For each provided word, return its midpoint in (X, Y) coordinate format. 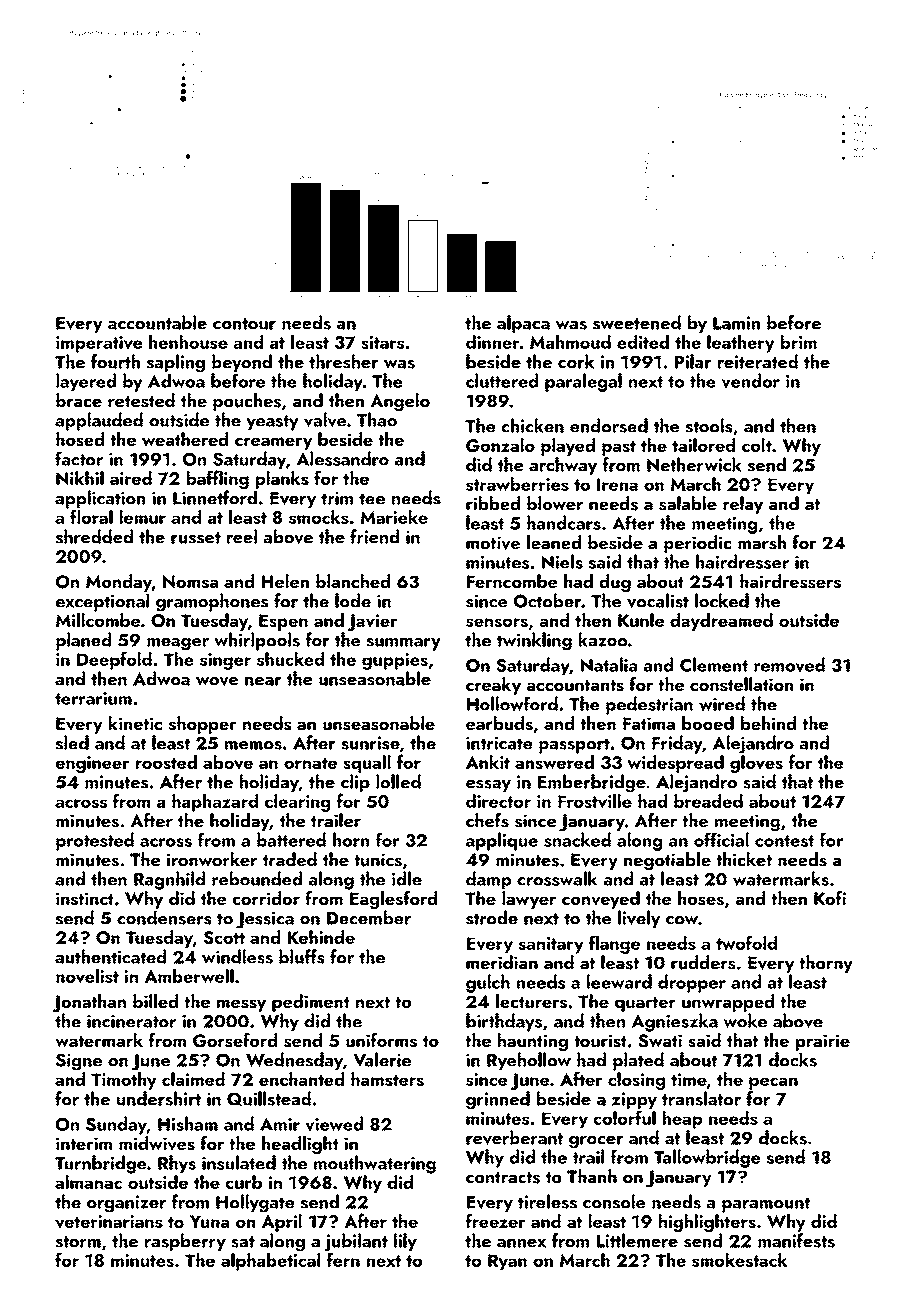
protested (95, 841)
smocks (319, 517)
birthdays (504, 1022)
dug (615, 583)
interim (84, 1143)
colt (757, 445)
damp (488, 880)
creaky (493, 686)
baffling (218, 479)
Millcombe (98, 620)
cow (682, 920)
